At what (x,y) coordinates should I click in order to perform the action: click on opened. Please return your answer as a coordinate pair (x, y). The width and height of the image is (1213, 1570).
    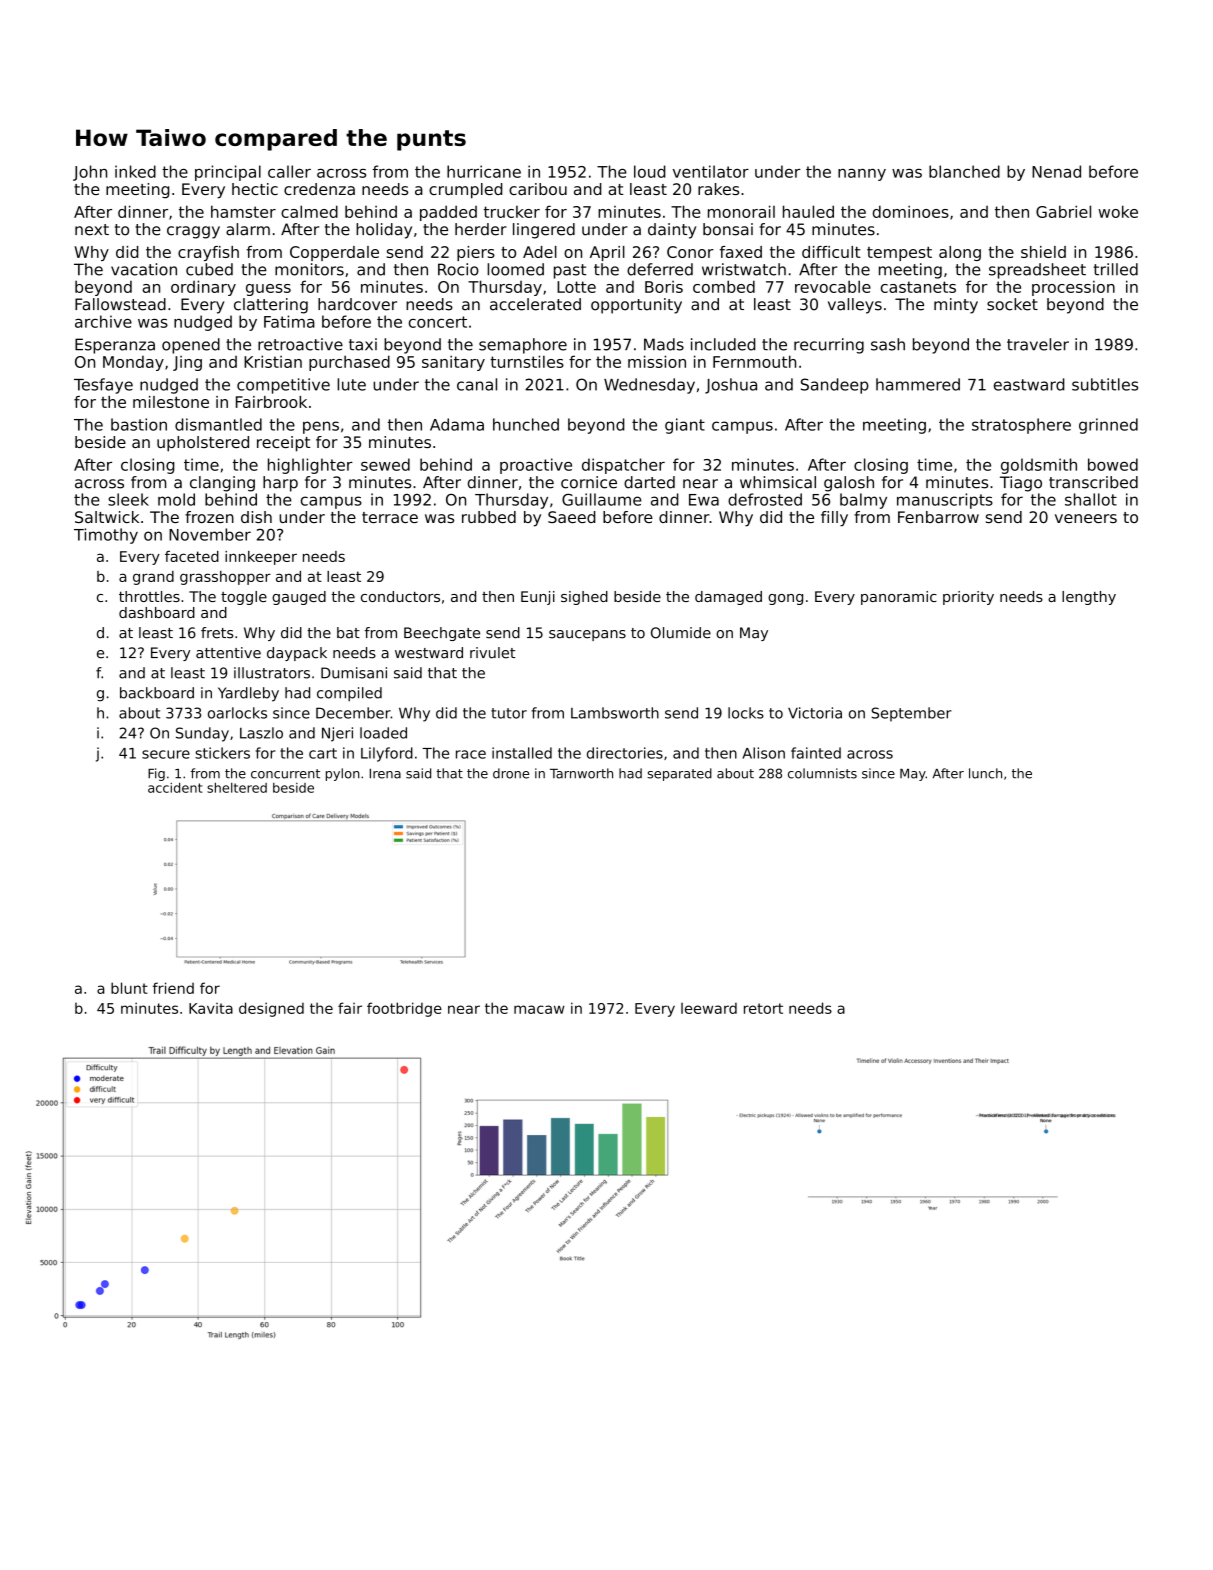
    Looking at the image, I should click on (191, 346).
